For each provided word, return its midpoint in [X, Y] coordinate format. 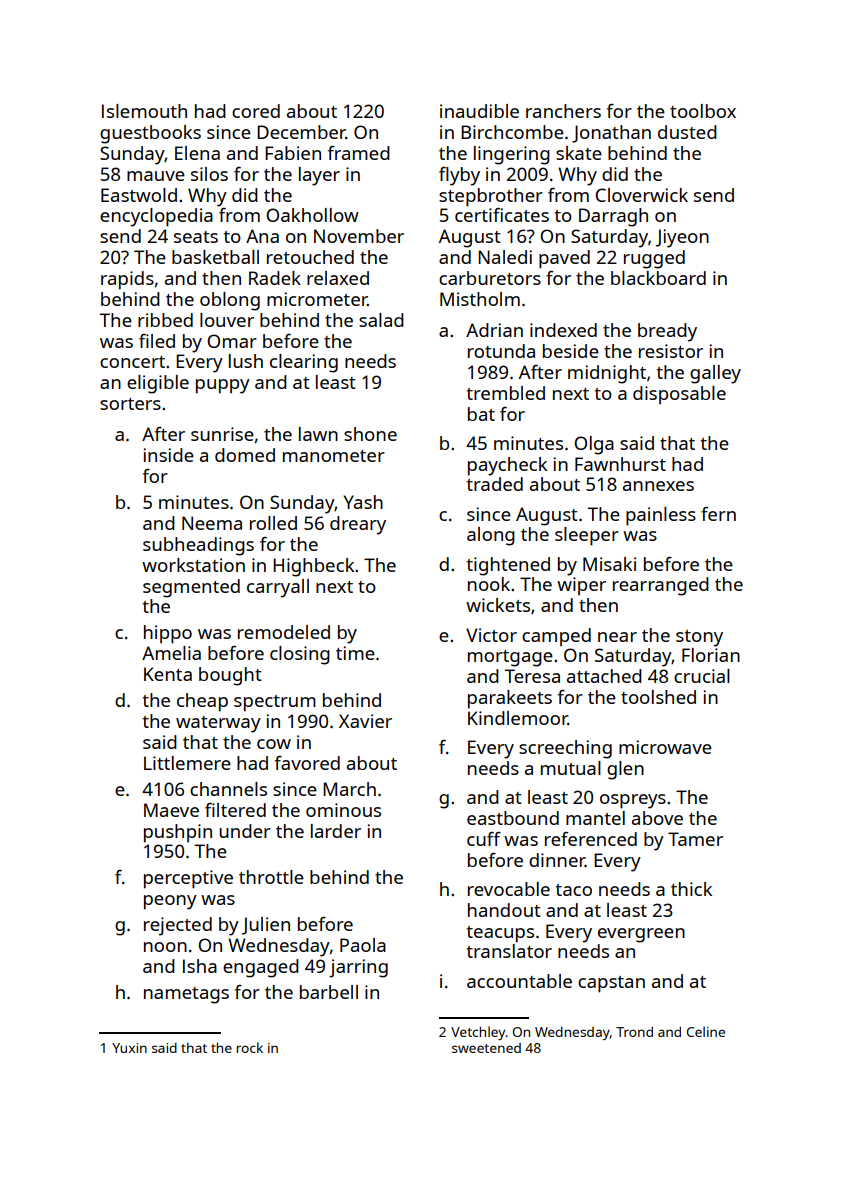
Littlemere [187, 763]
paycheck [507, 466]
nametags [186, 995]
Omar [232, 341]
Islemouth [144, 111]
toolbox [703, 111]
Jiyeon [682, 238]
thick [691, 889]
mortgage [510, 658]
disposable [679, 395]
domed [245, 455]
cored [256, 111]
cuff [484, 838]
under [245, 831]
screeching [565, 749]
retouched [310, 257]
